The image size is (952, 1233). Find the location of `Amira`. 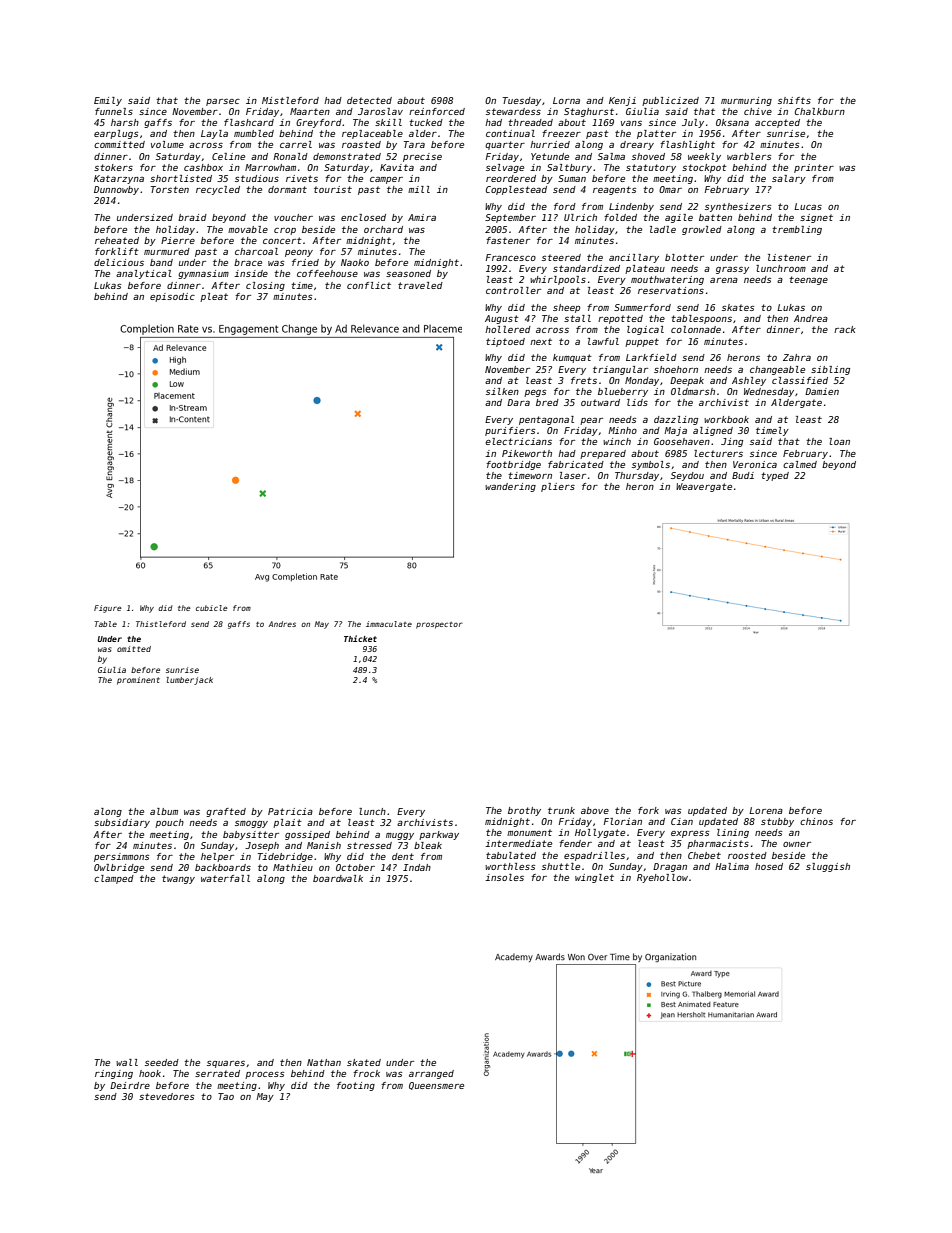

Amira is located at coordinates (422, 217).
